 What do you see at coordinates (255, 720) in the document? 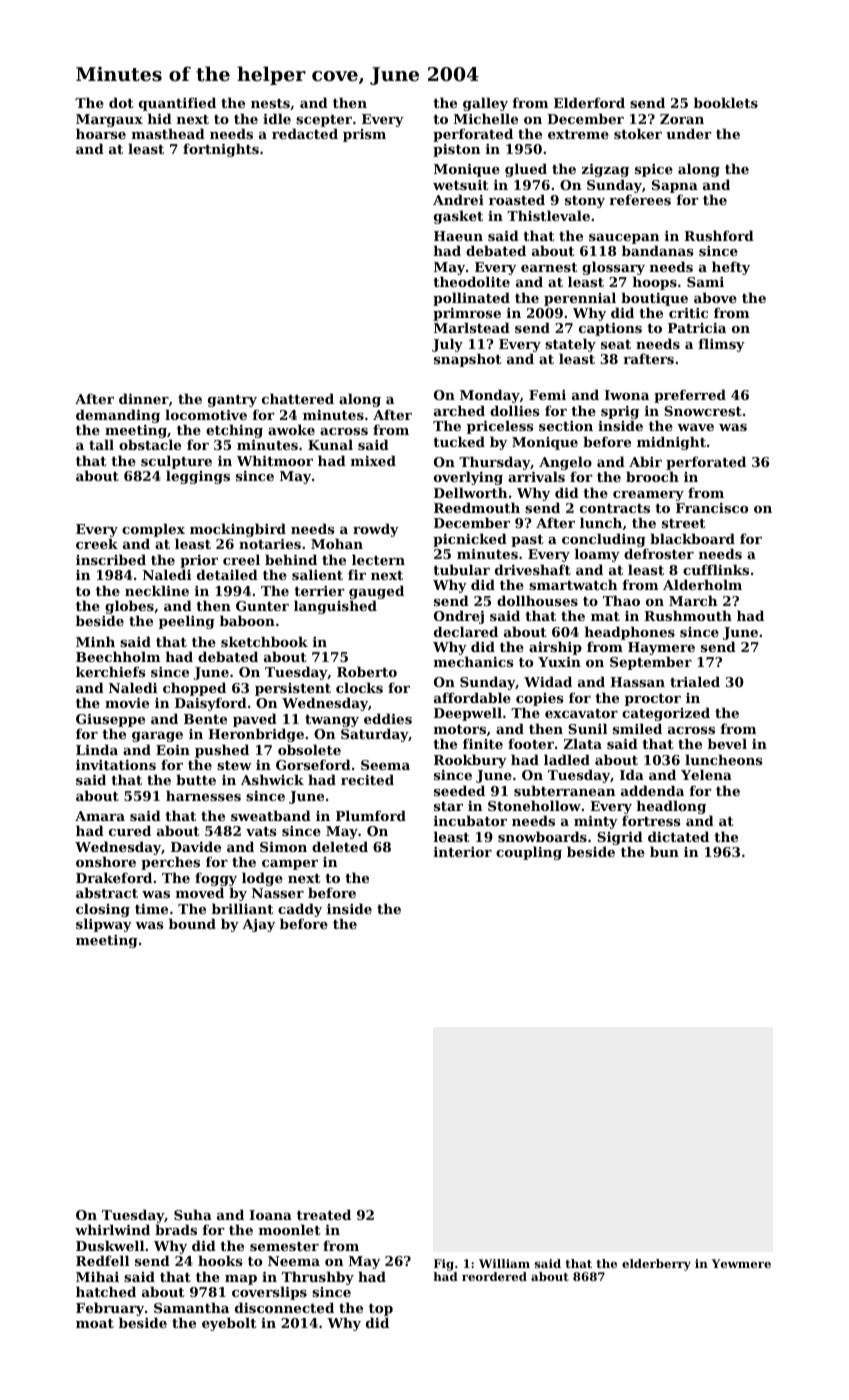
I see `paved` at bounding box center [255, 720].
